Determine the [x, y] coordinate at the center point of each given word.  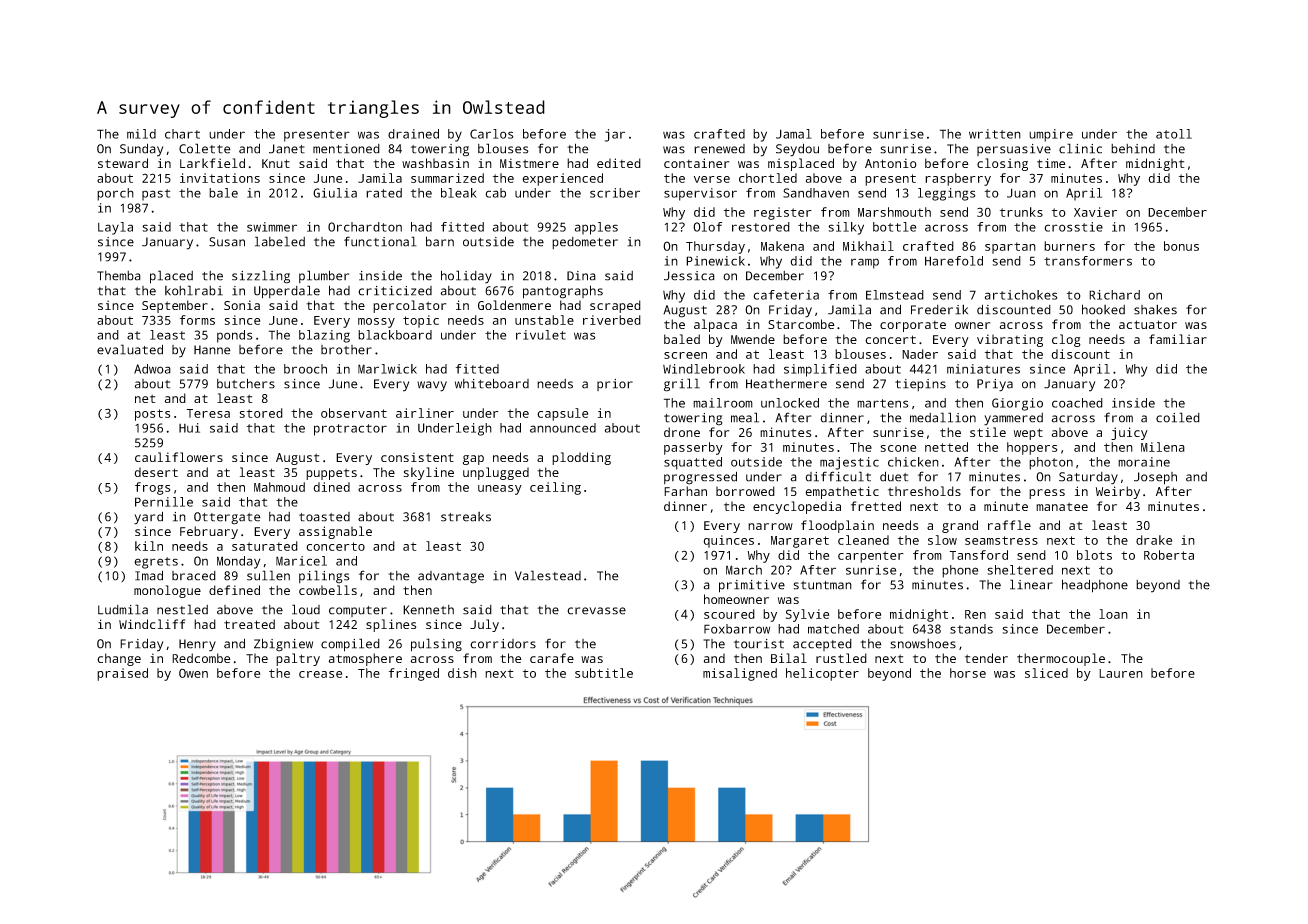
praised [122, 674]
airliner [425, 413]
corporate [913, 326]
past [156, 195]
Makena [782, 246]
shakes [1155, 309]
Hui [189, 428]
